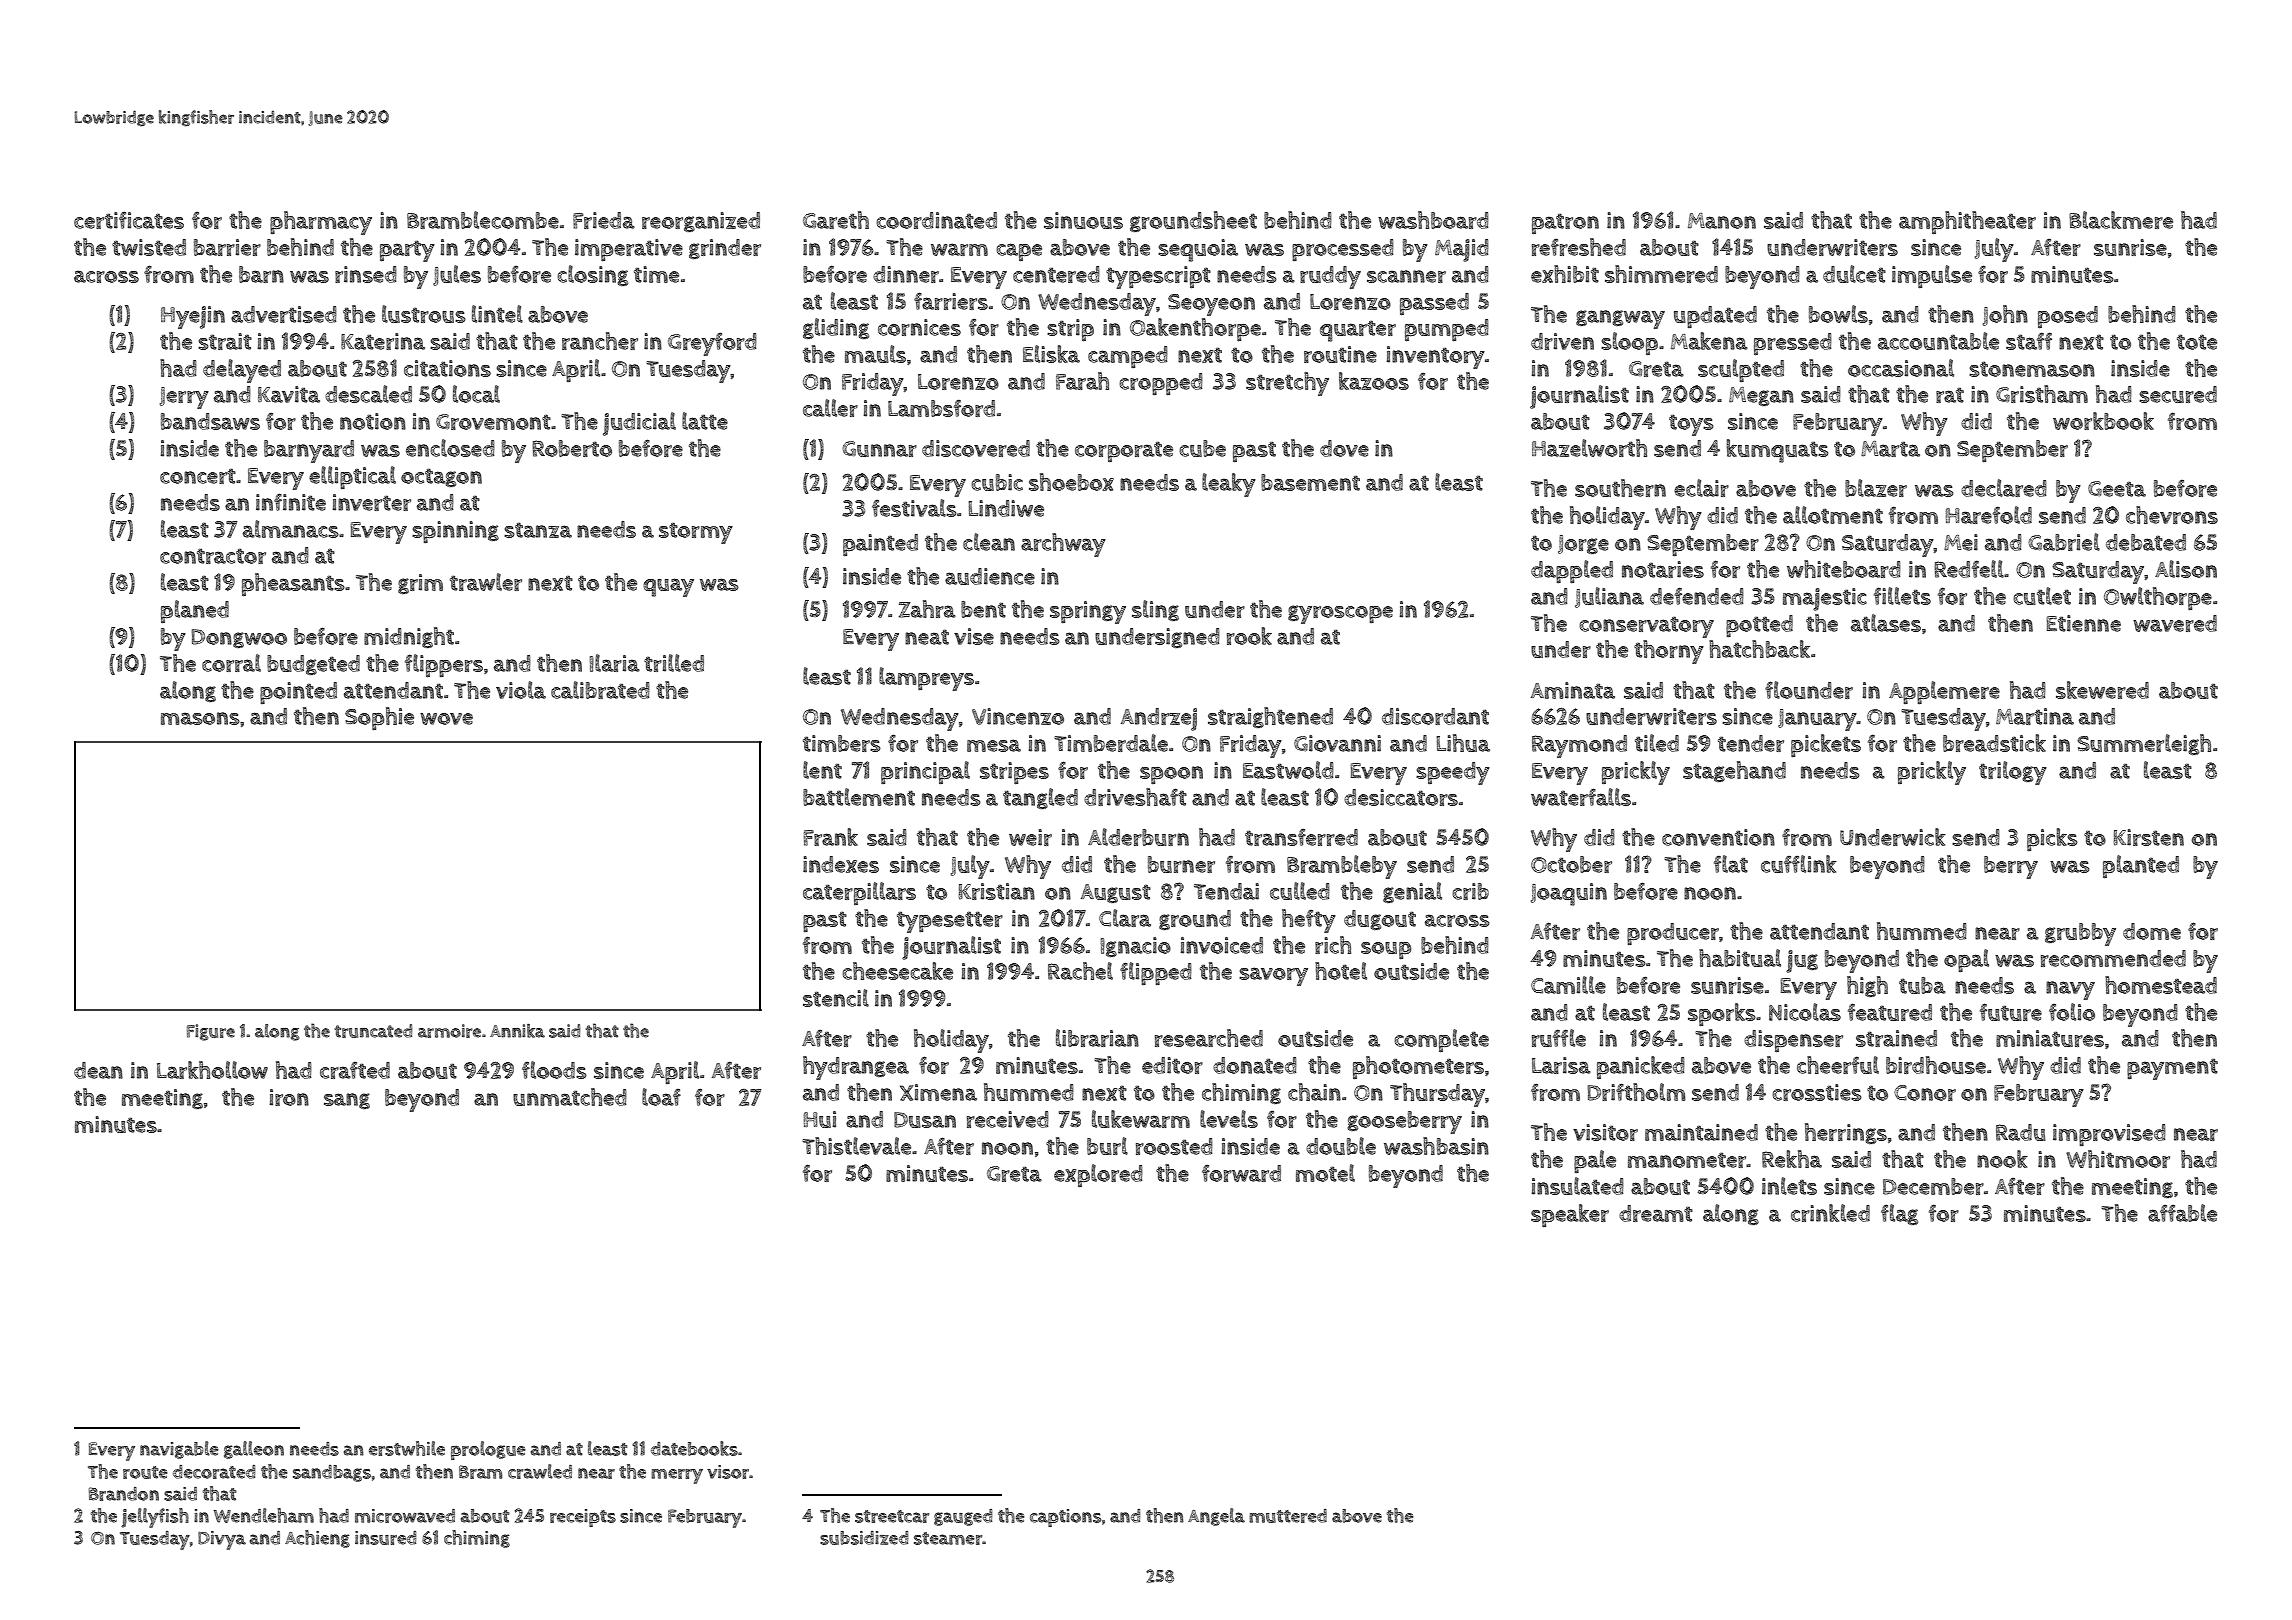 Image resolution: width=2292 pixels, height=1620 pixels. I want to click on speaker, so click(1570, 1215).
